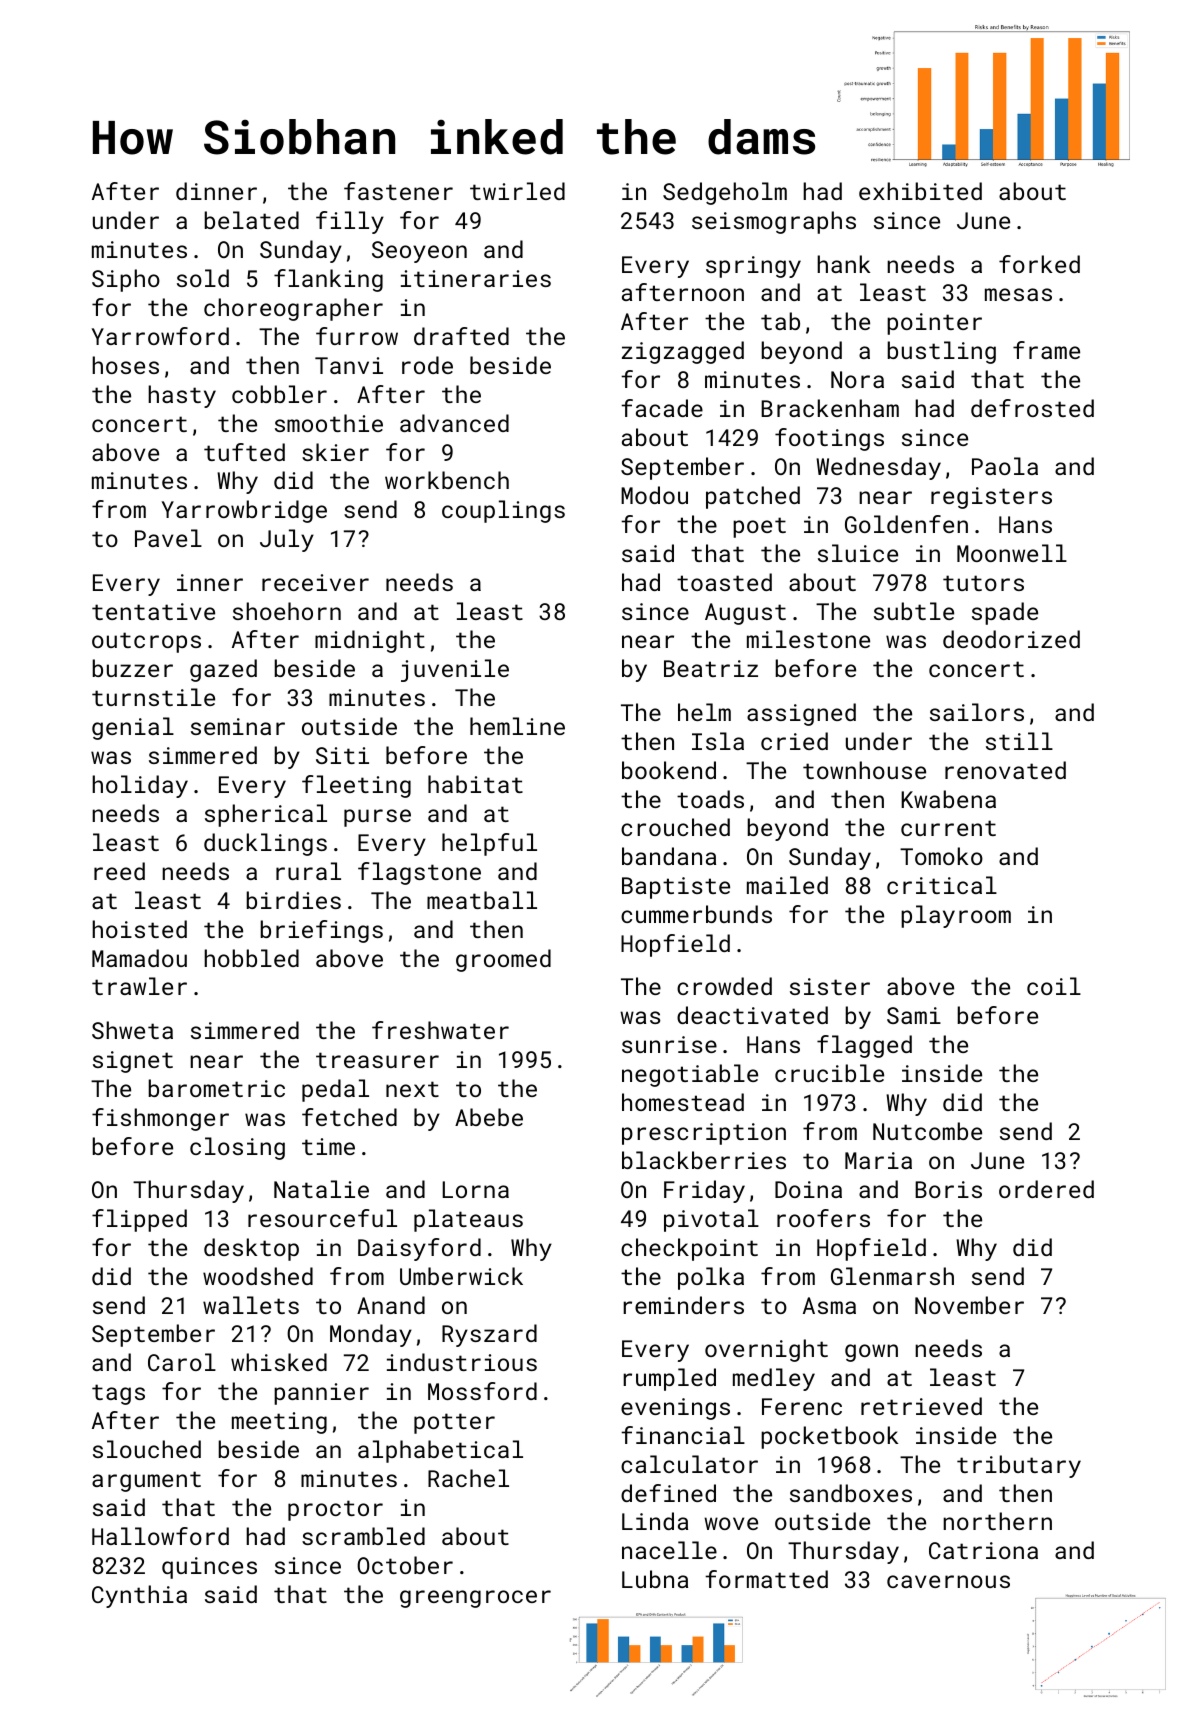  What do you see at coordinates (1046, 1189) in the screenshot?
I see `ordered` at bounding box center [1046, 1189].
